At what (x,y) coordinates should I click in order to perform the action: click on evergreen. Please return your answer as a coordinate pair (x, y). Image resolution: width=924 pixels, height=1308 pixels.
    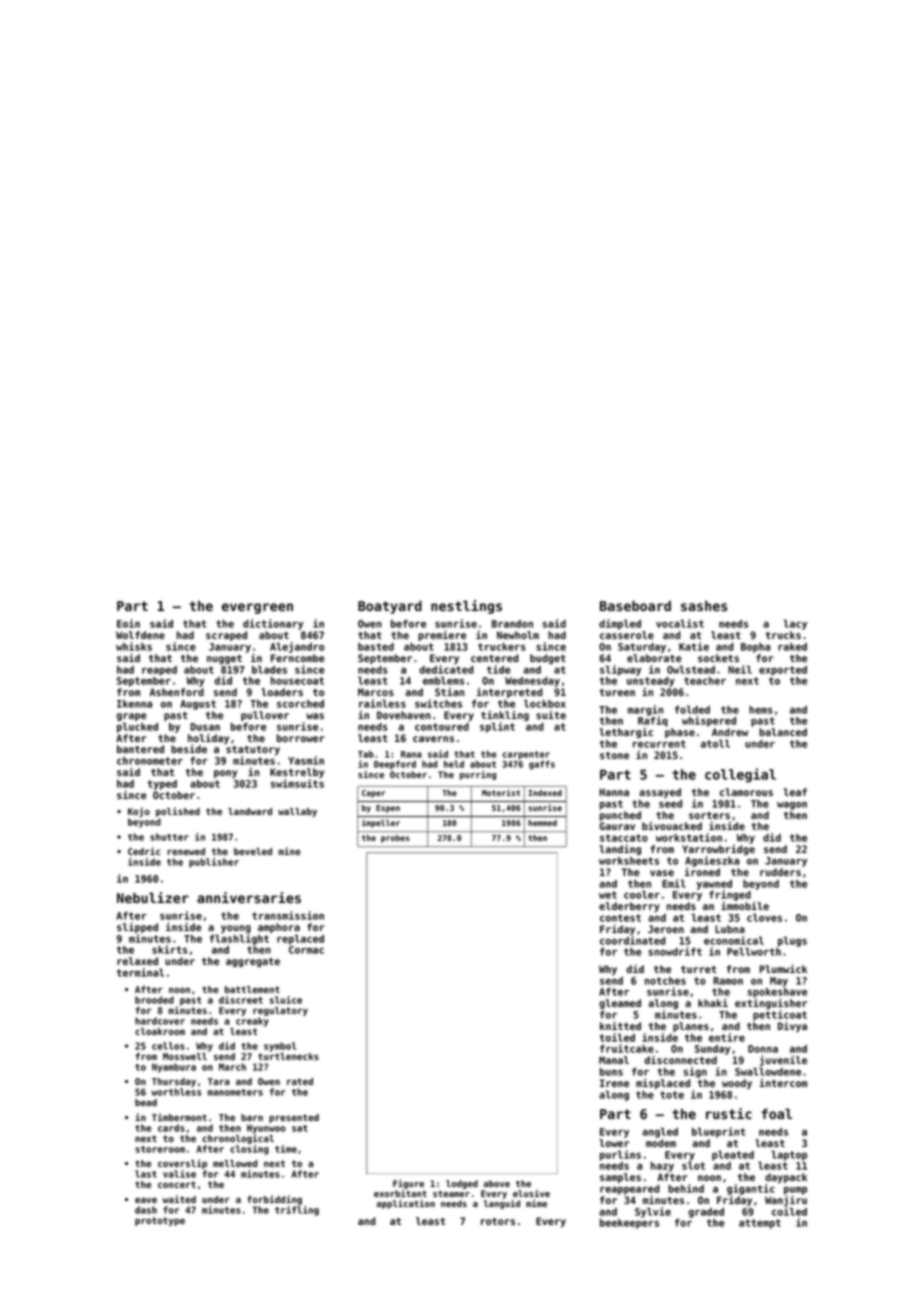
    Looking at the image, I should click on (257, 608).
